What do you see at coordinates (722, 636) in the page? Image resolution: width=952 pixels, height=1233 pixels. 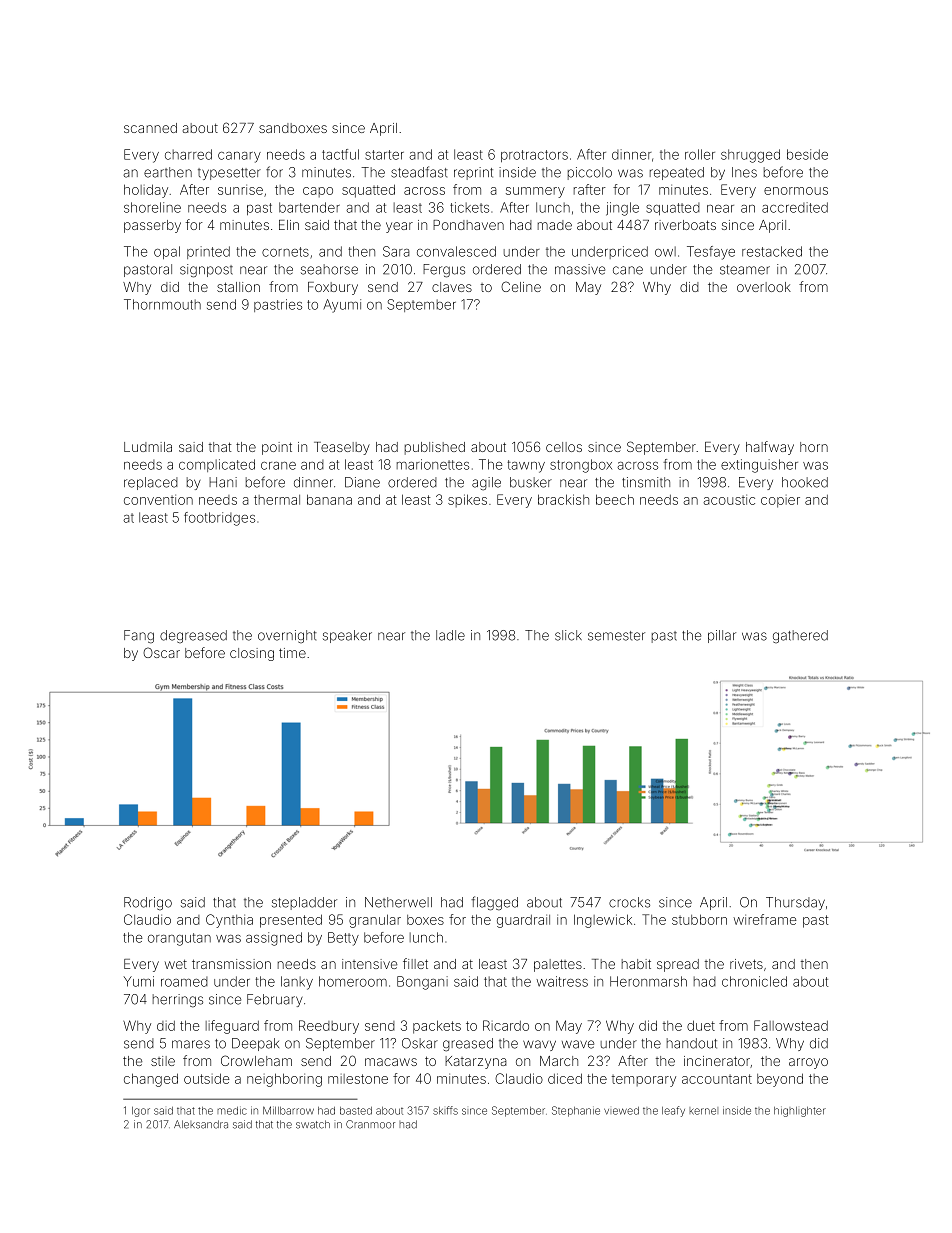 I see `pillar` at bounding box center [722, 636].
